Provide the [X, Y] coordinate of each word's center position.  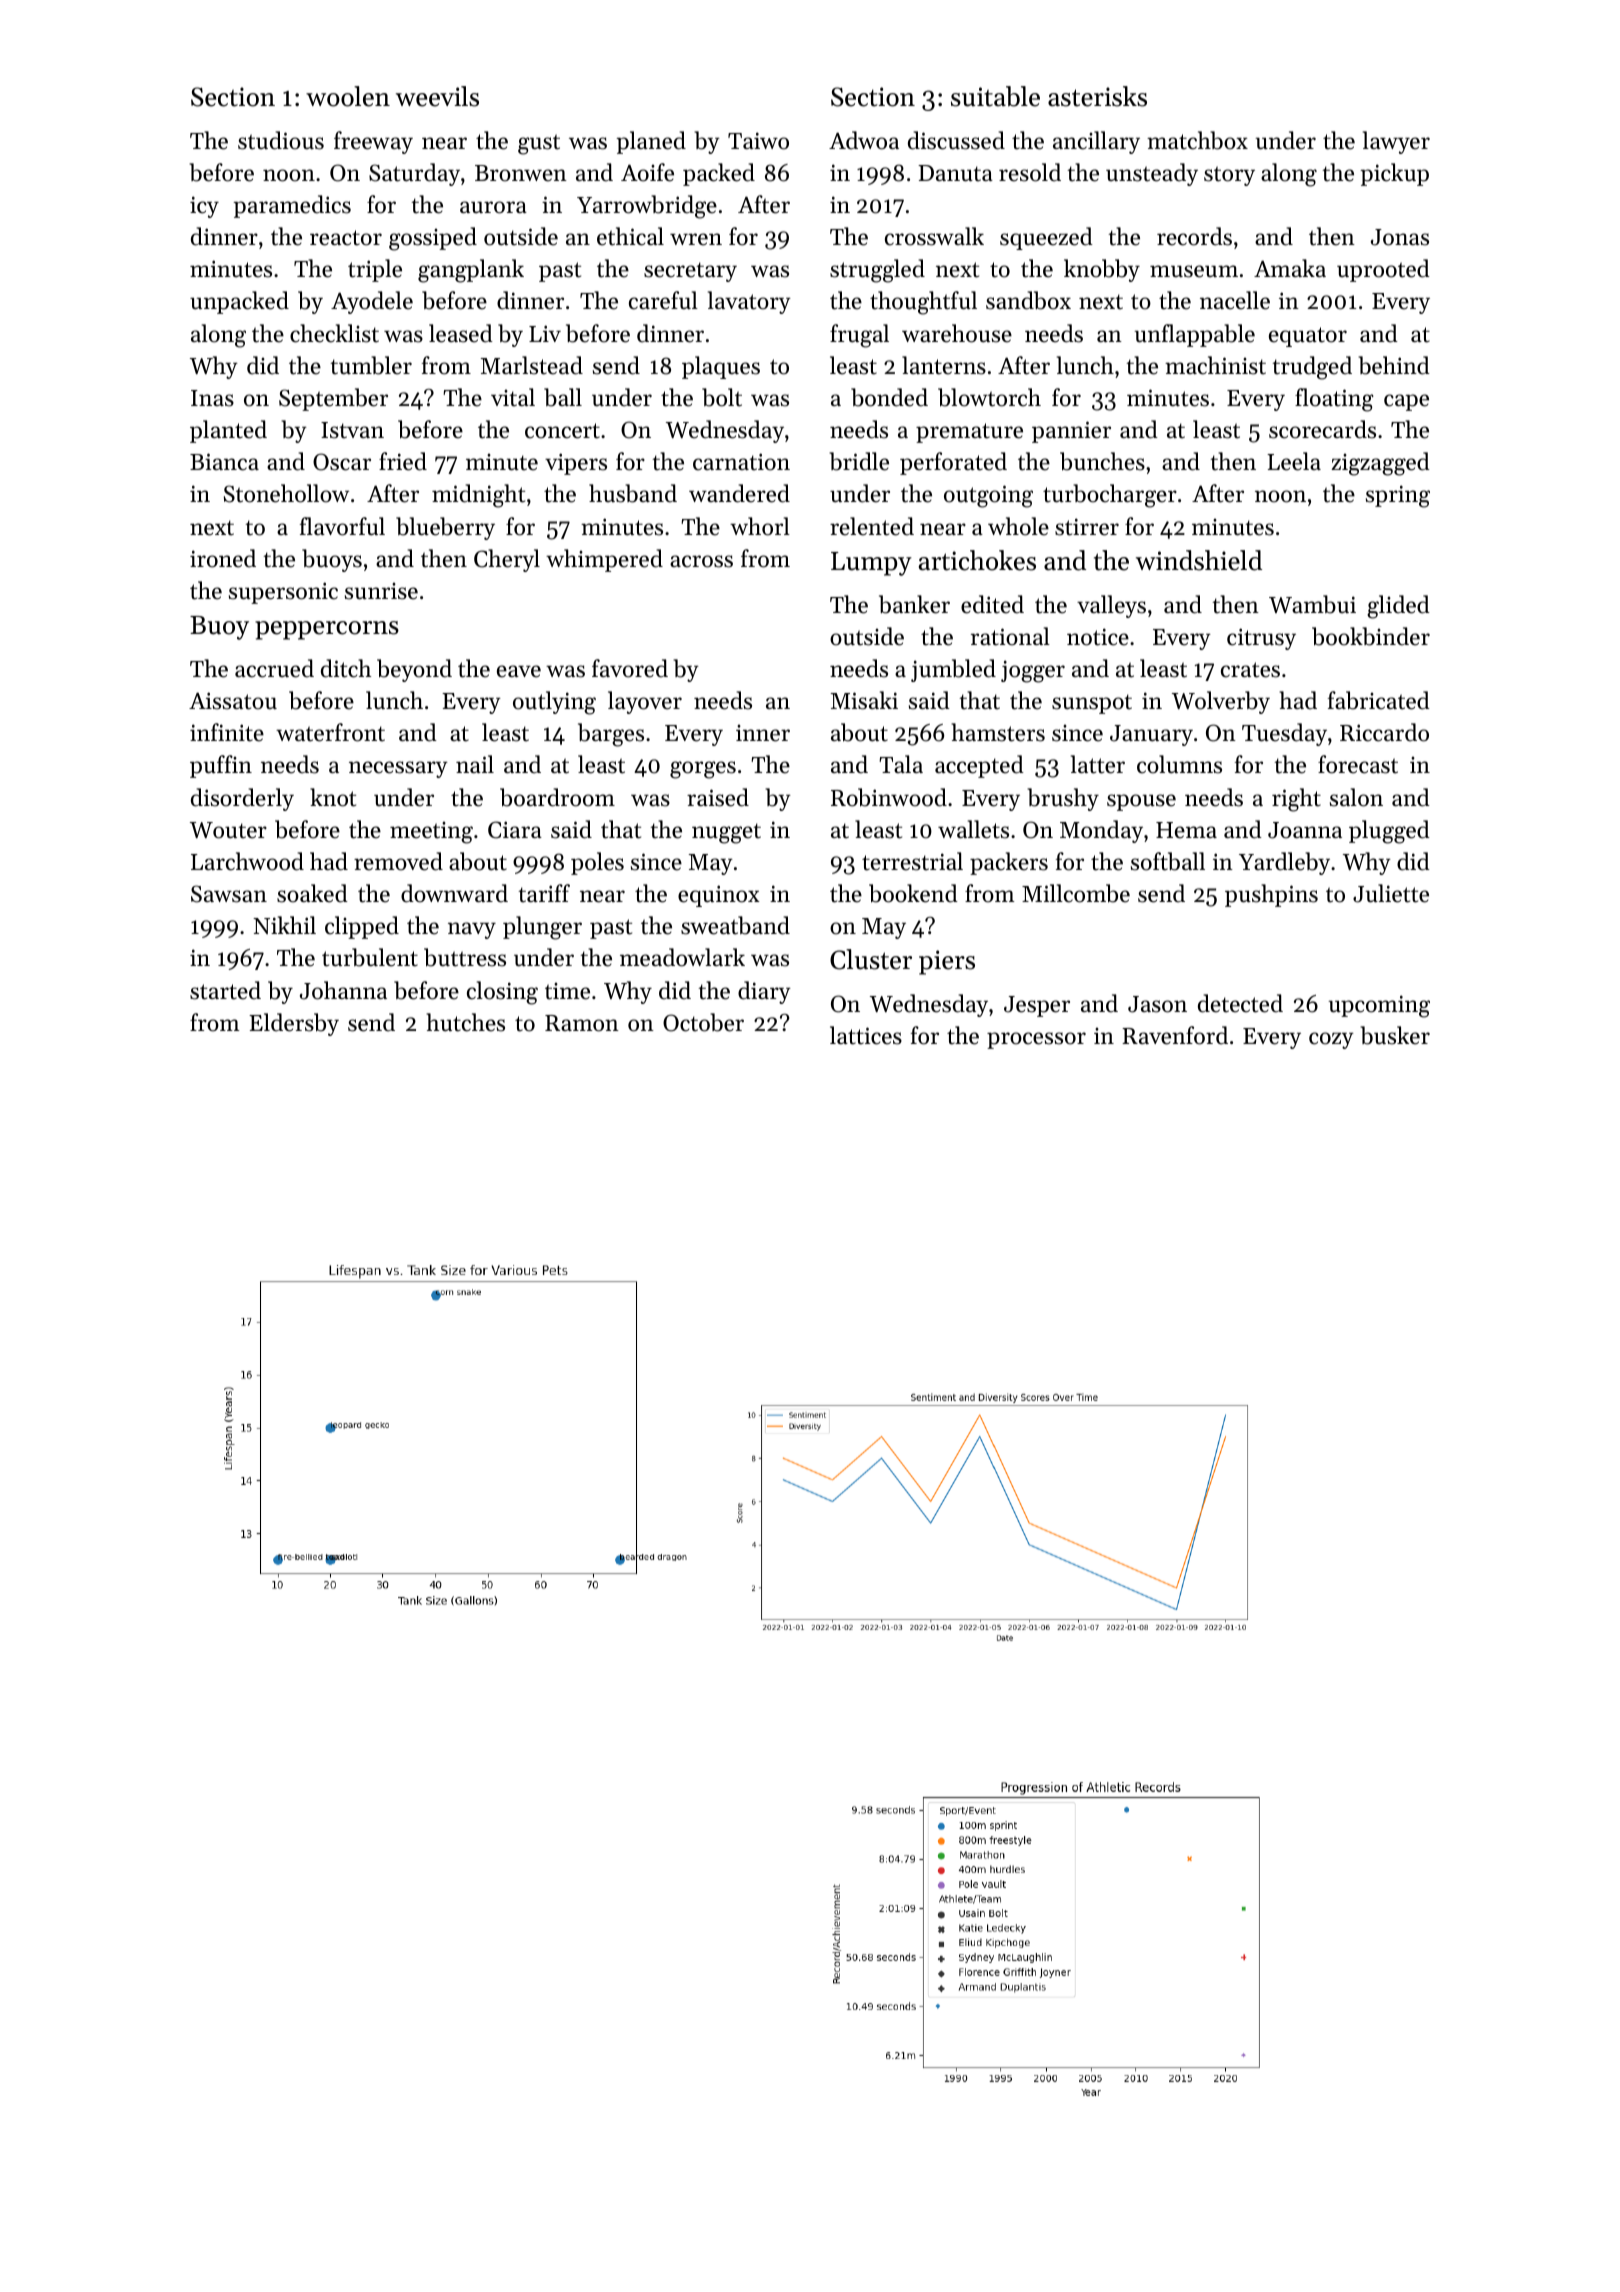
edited [992, 604]
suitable [995, 96]
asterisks [1097, 96]
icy [204, 207]
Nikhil [284, 925]
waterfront [330, 732]
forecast [1358, 764]
